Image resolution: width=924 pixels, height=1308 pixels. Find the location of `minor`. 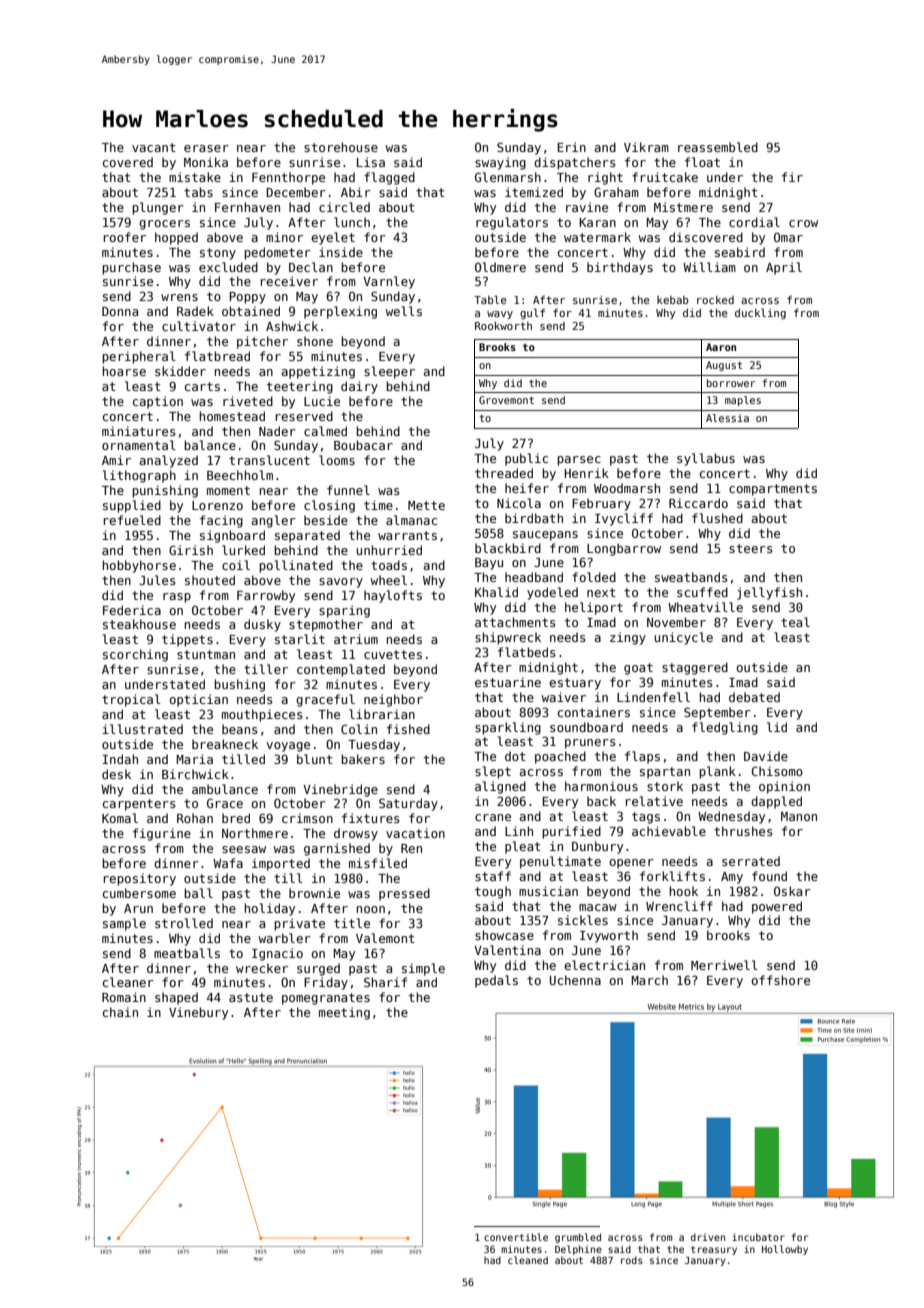

minor is located at coordinates (284, 237).
